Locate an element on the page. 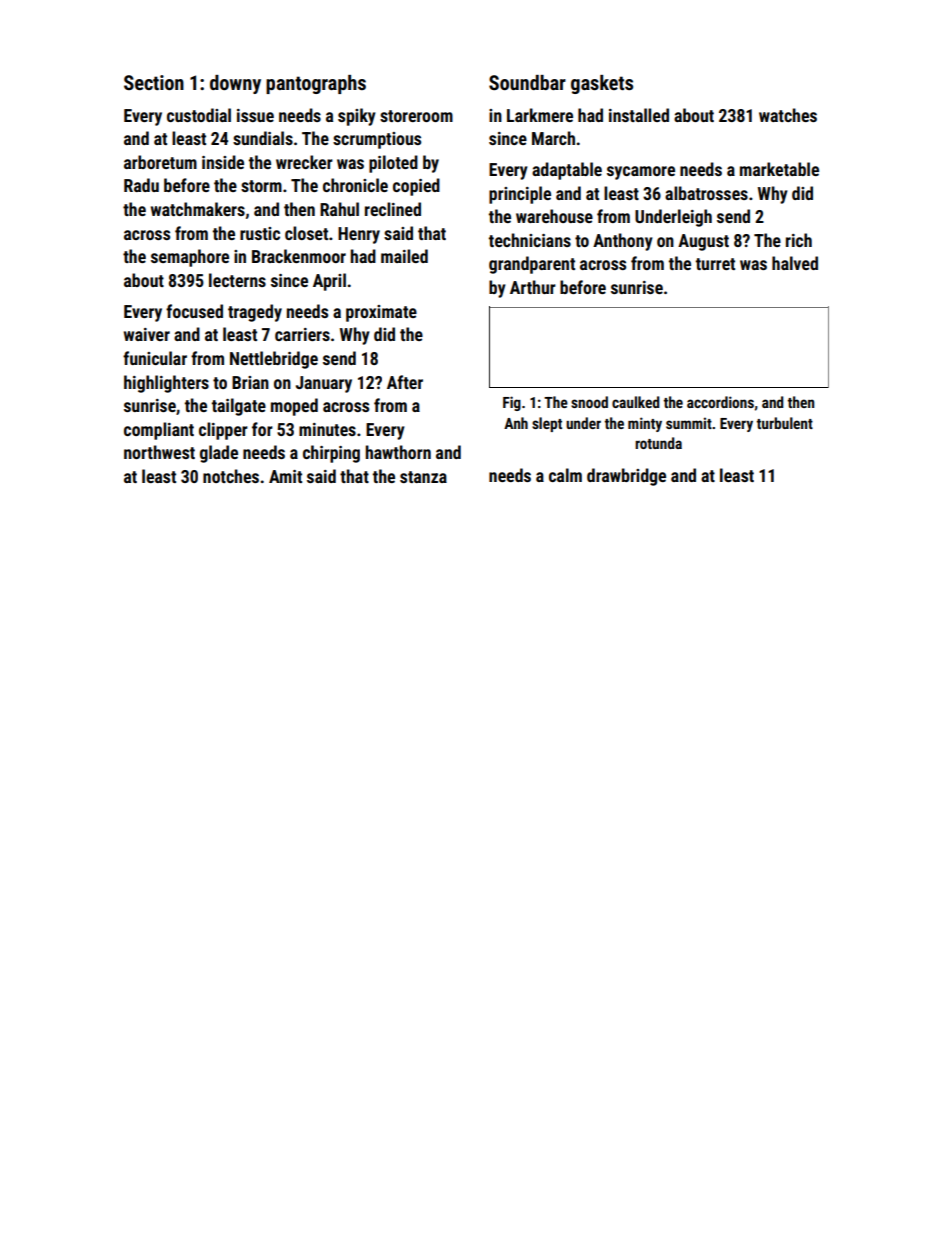  Section is located at coordinates (154, 82).
